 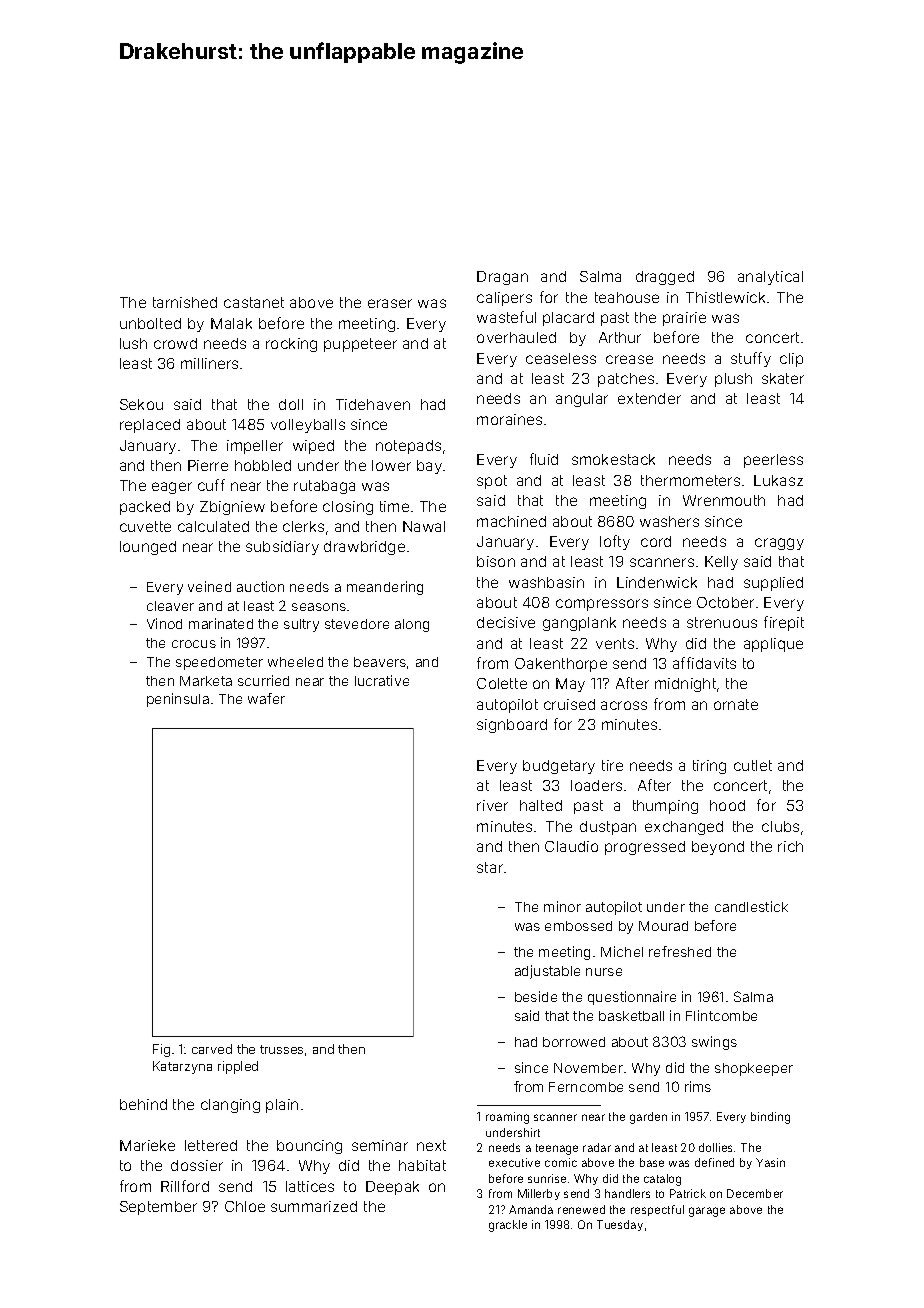 What do you see at coordinates (208, 465) in the page?
I see `Pierre` at bounding box center [208, 465].
